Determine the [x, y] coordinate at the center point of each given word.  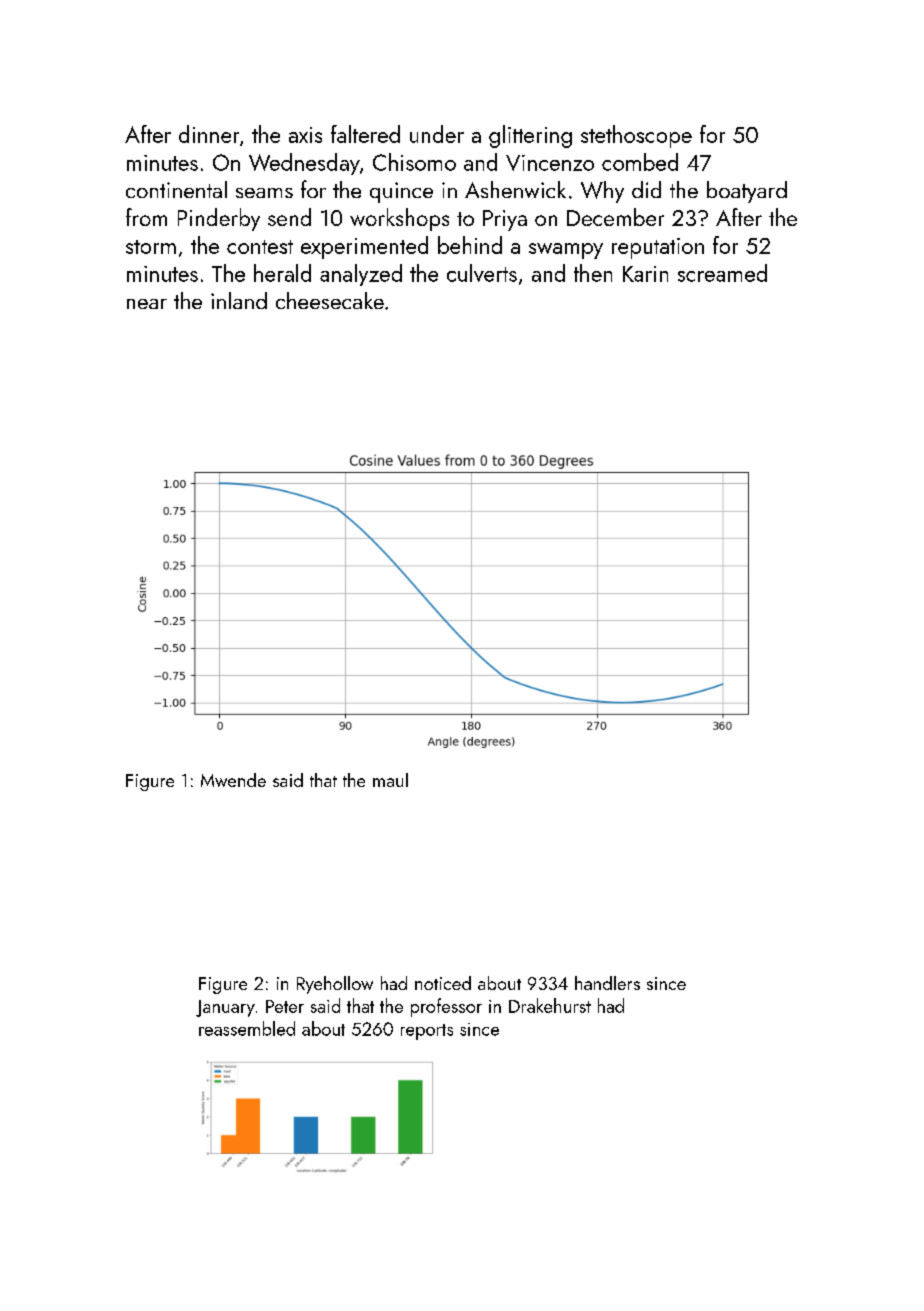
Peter [285, 1006]
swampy [566, 251]
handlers [607, 983]
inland [239, 300]
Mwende [233, 780]
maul [390, 780]
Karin [645, 274]
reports [427, 1032]
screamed [722, 273]
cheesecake [330, 300]
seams [264, 193]
